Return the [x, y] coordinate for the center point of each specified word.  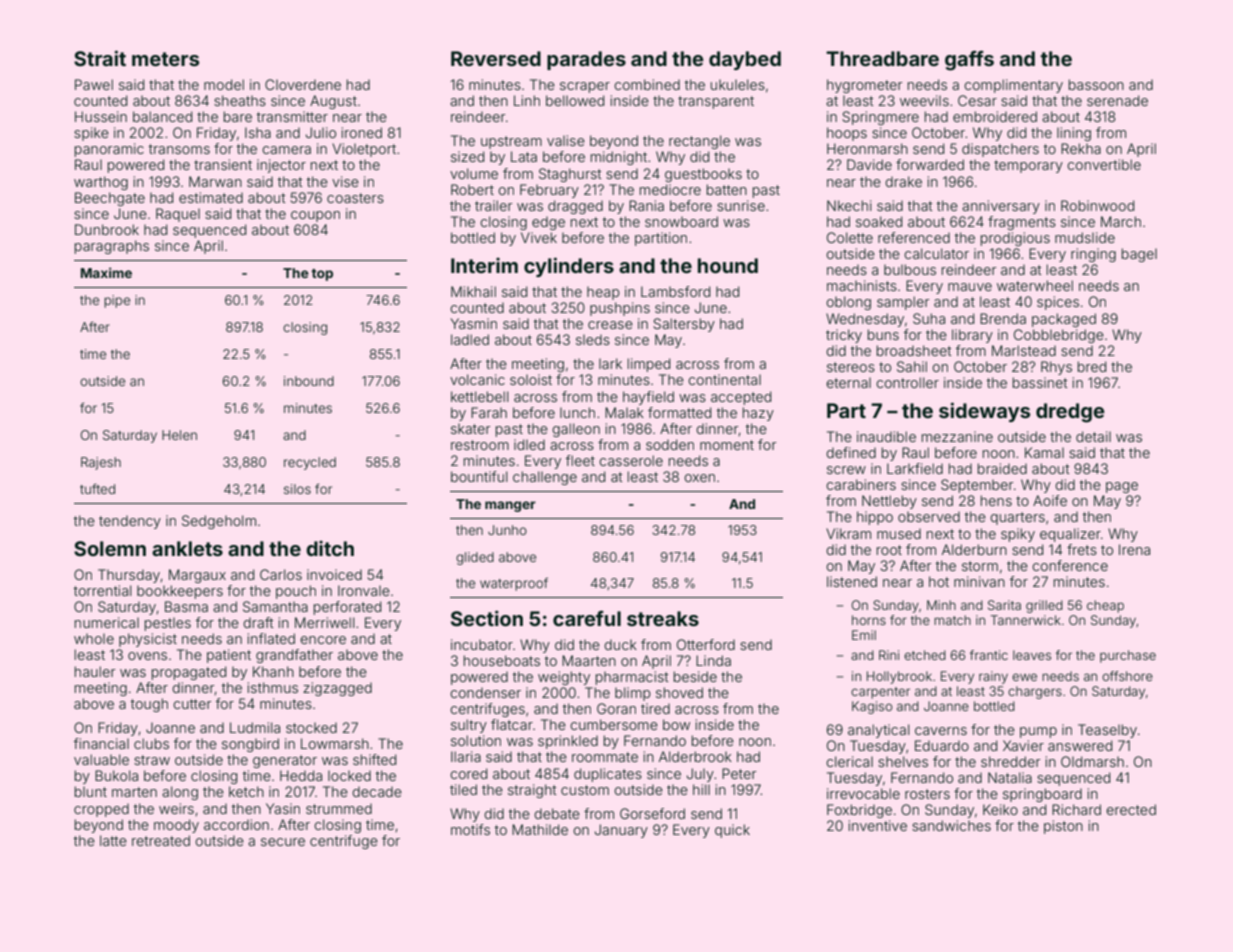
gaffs [969, 61]
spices [1058, 303]
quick [732, 831]
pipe [117, 301]
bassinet [1040, 382]
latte [113, 840]
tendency [130, 522]
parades [586, 60]
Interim [484, 265]
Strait [100, 58]
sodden [670, 444]
